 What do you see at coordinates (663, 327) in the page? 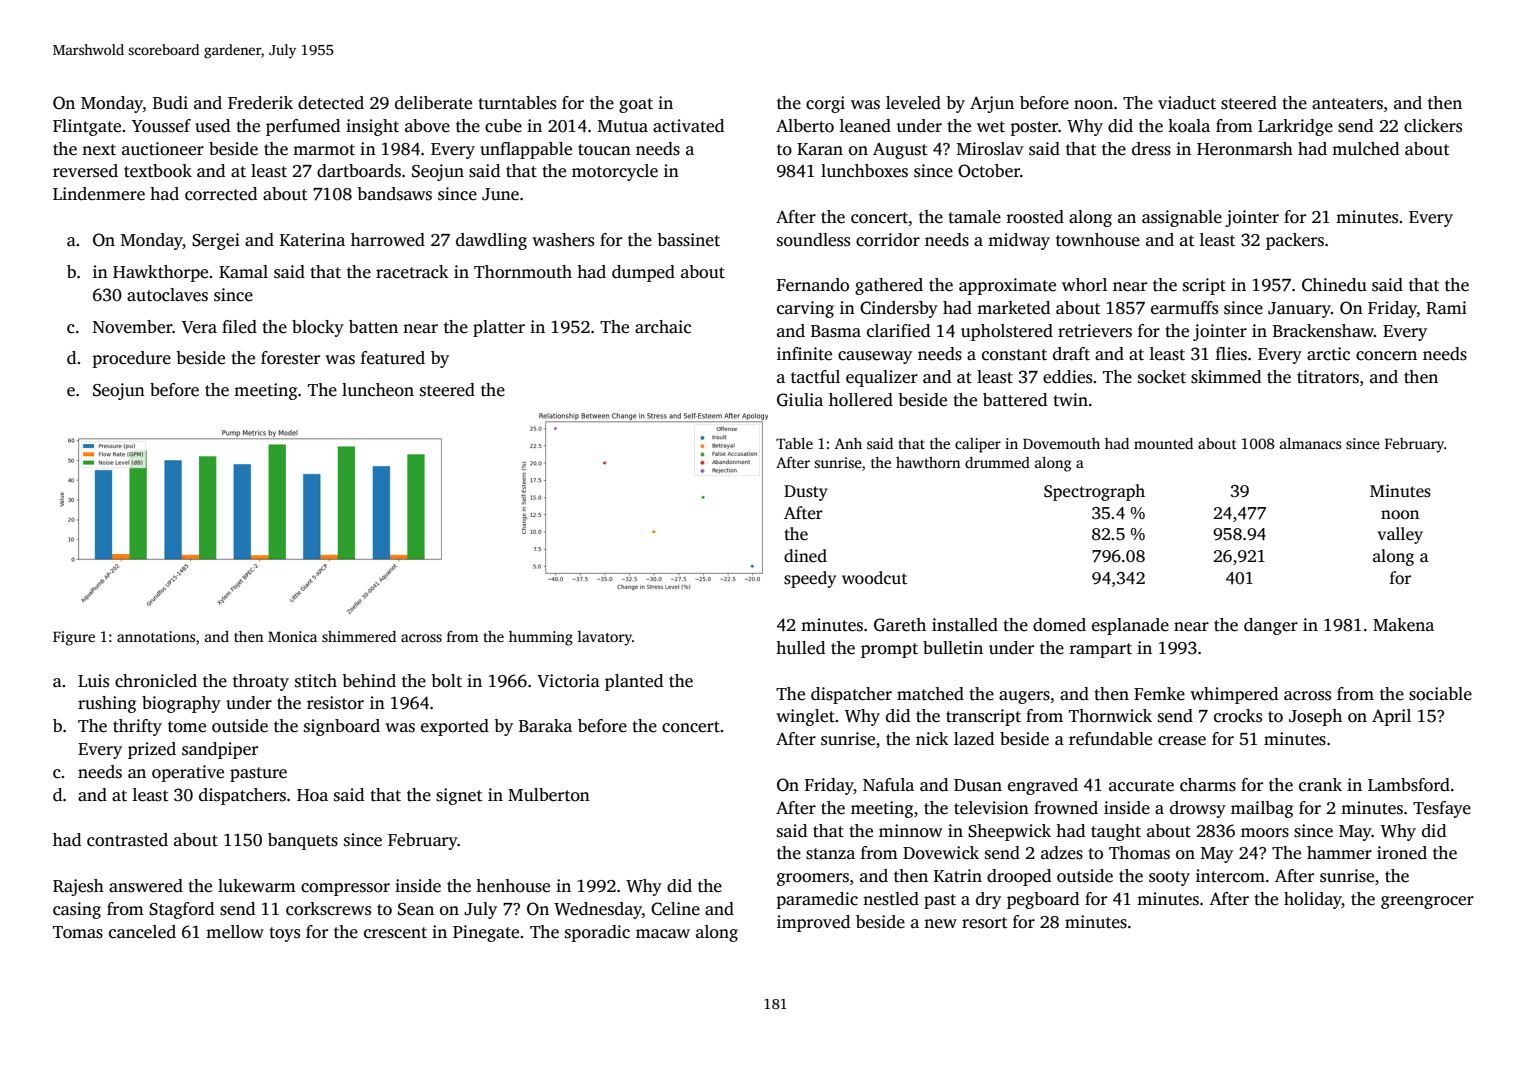
I see `archaic` at bounding box center [663, 327].
